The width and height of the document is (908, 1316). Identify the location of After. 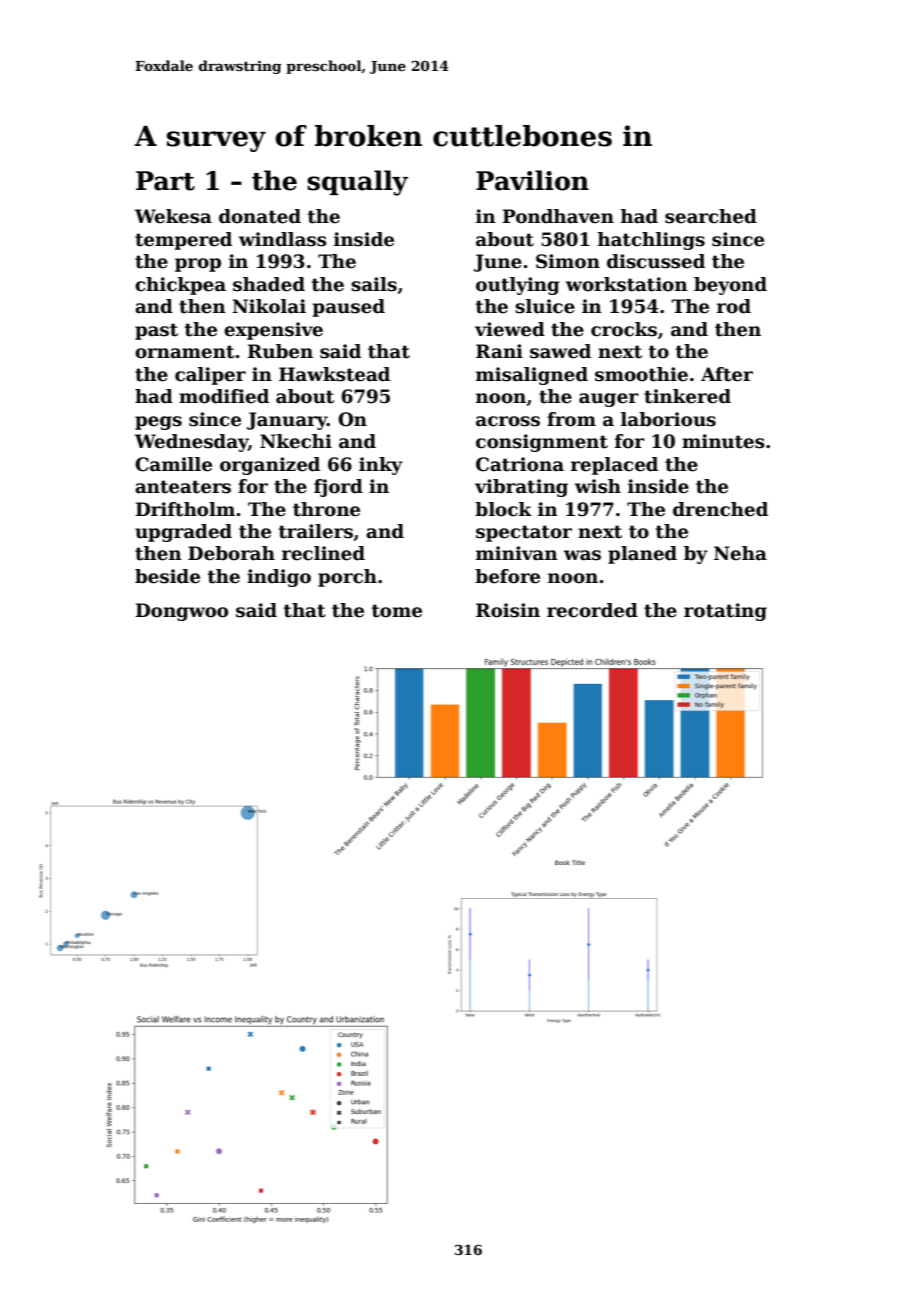
(727, 374).
